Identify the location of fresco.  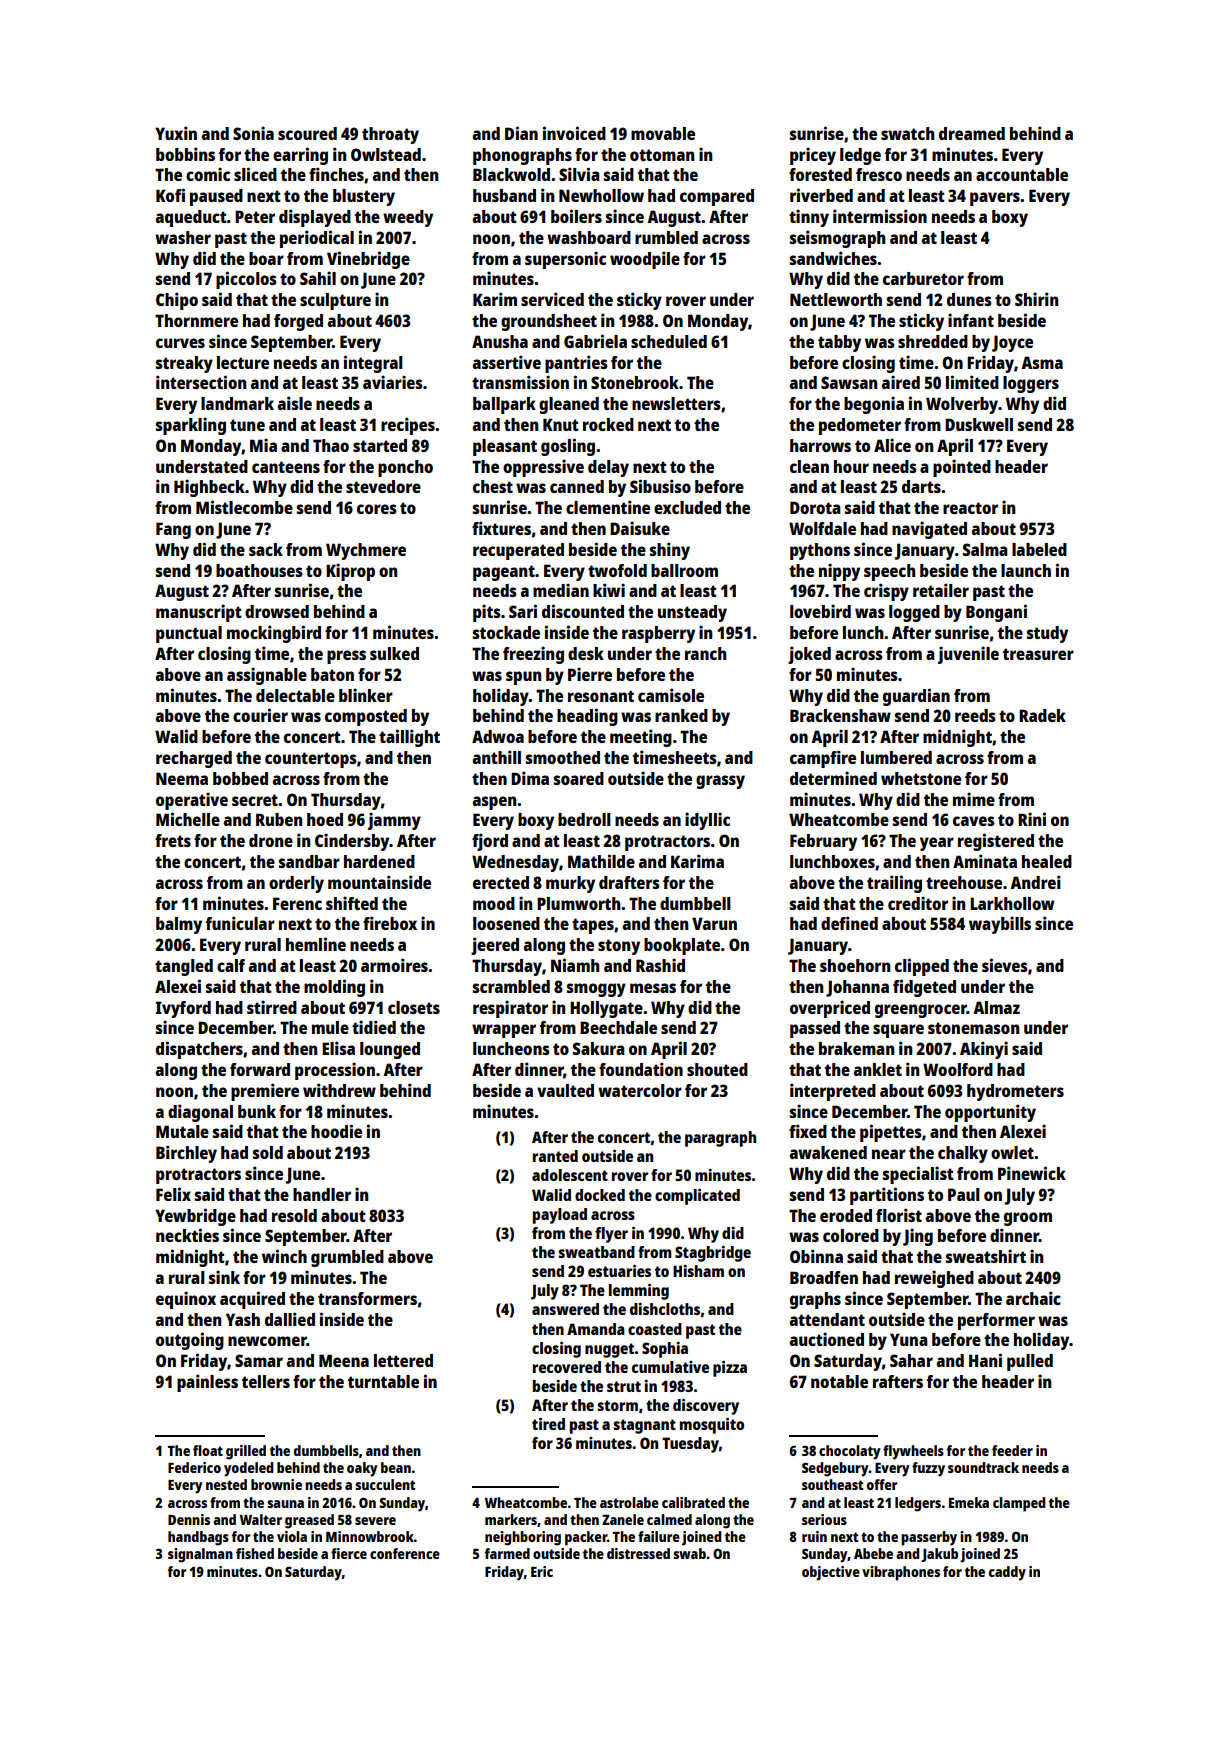
(879, 174).
